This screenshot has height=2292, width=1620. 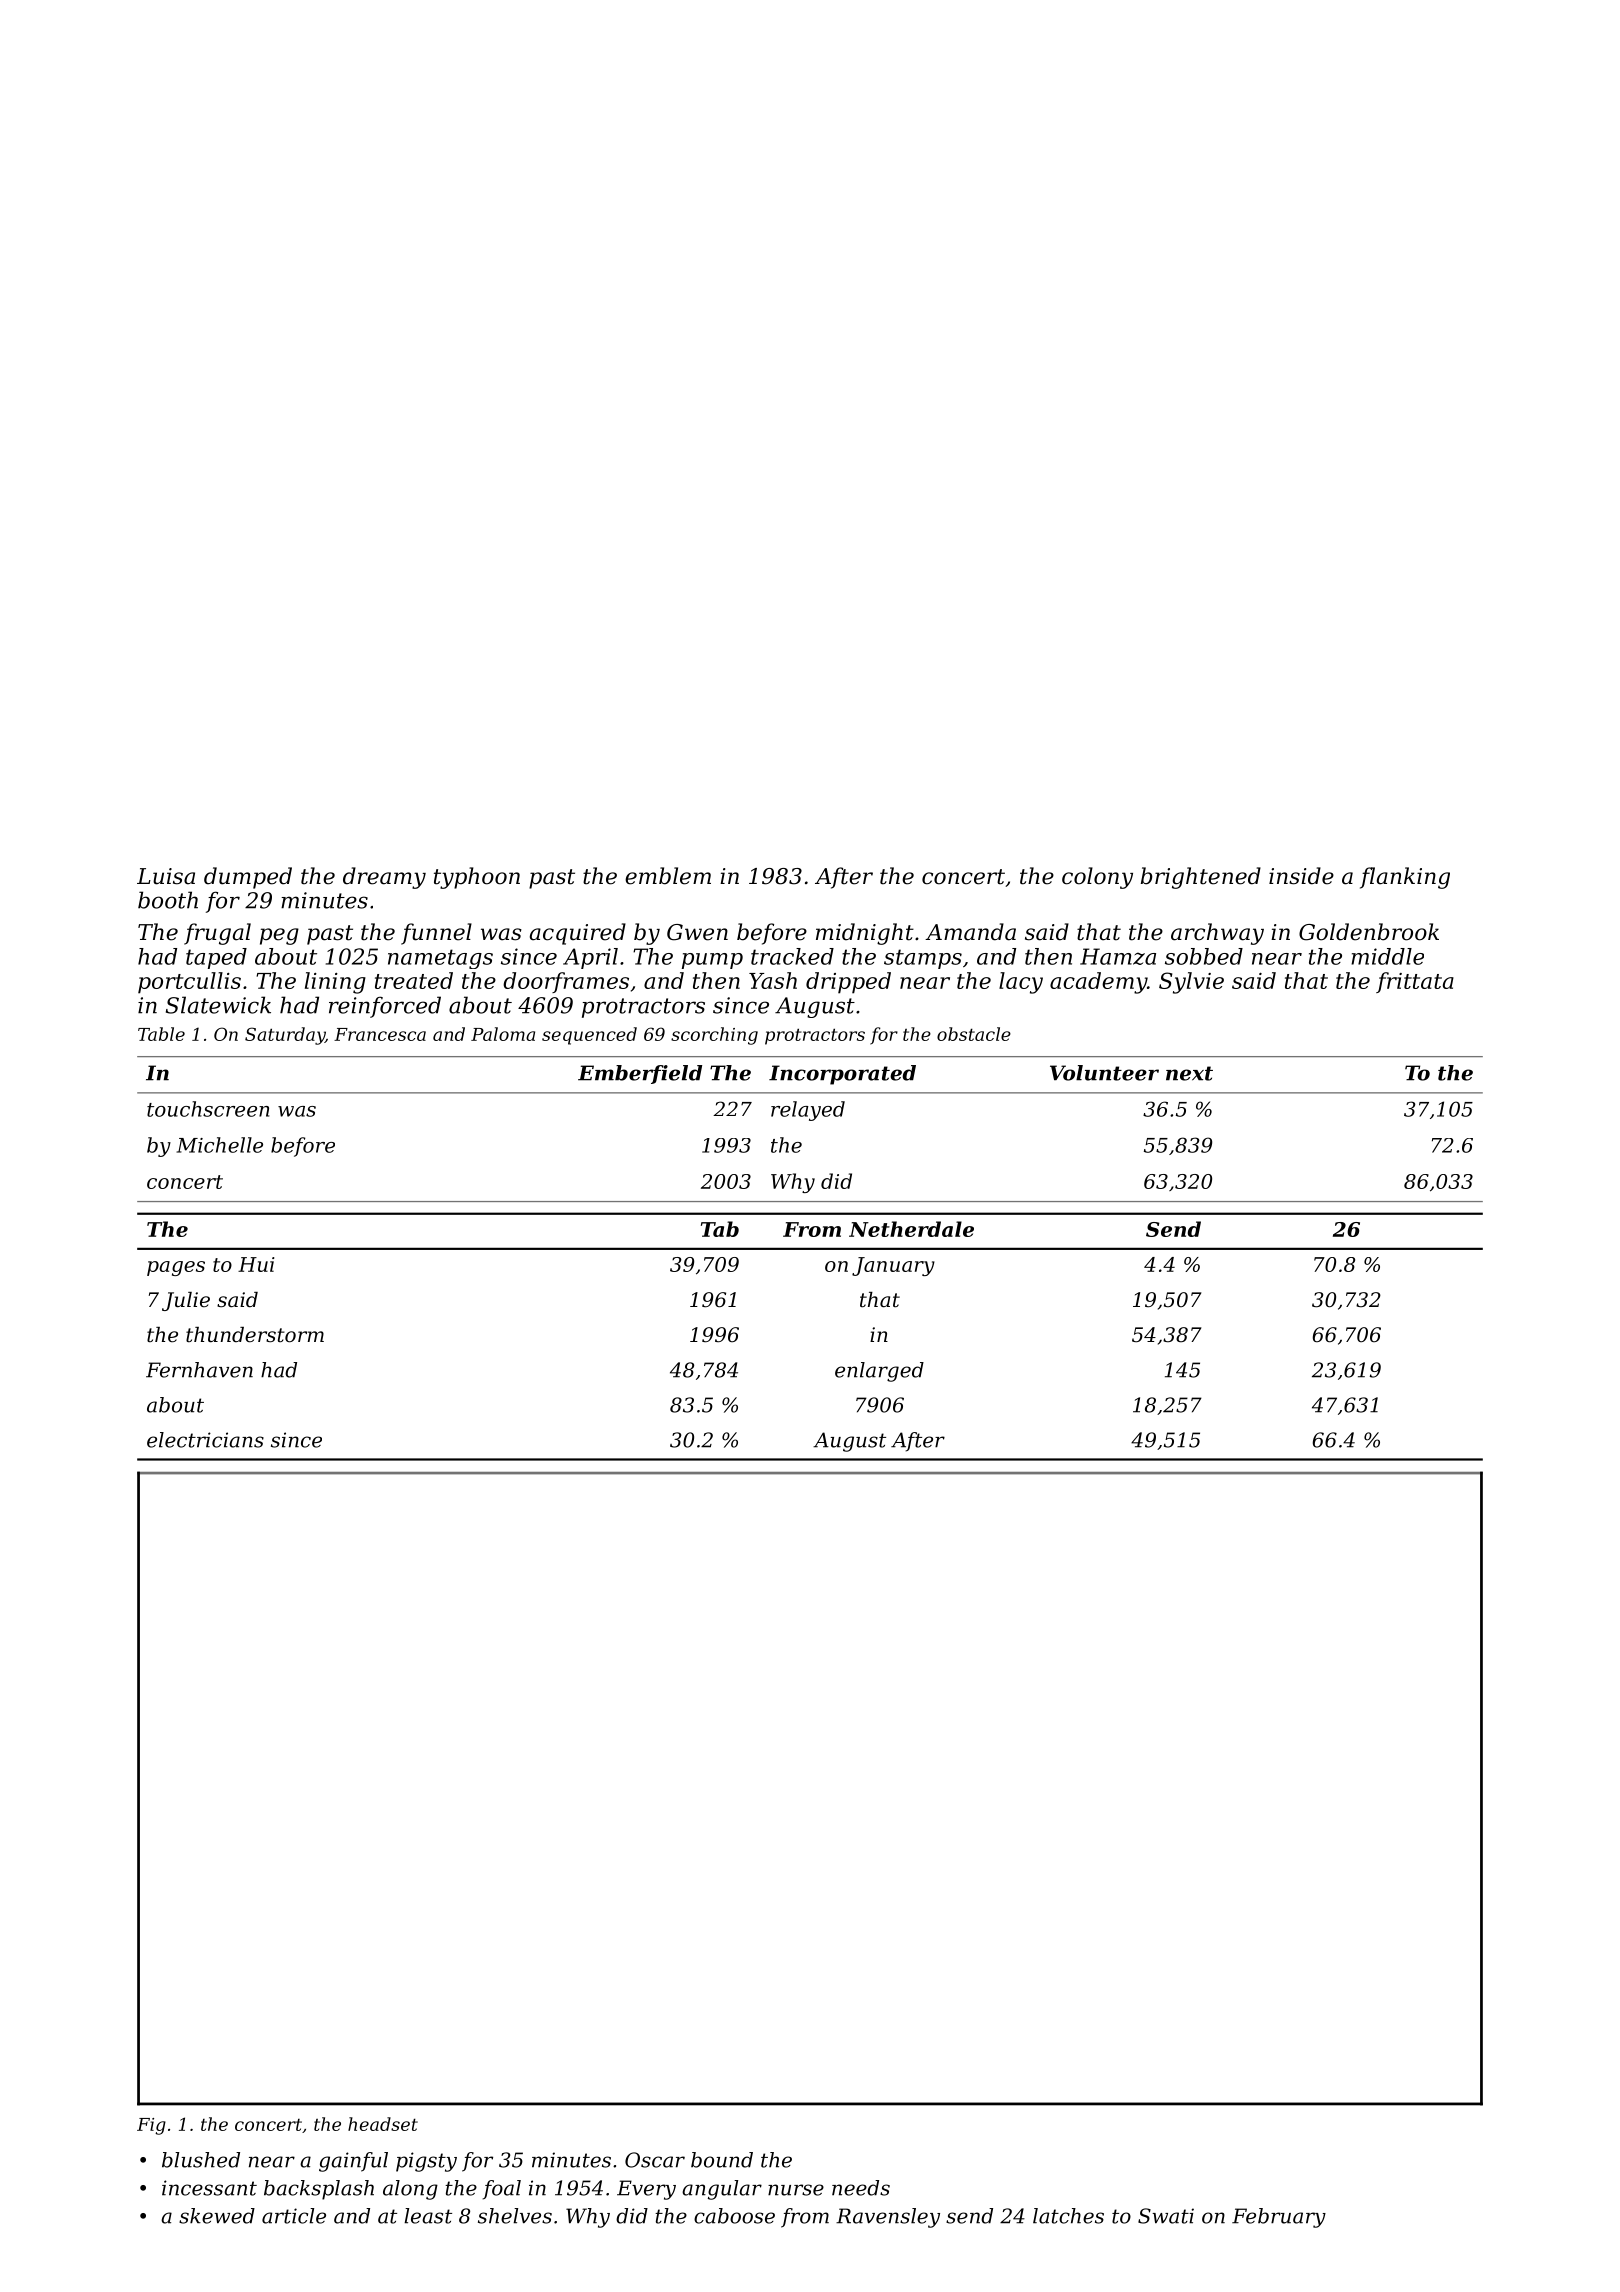 I want to click on bound, so click(x=722, y=2160).
